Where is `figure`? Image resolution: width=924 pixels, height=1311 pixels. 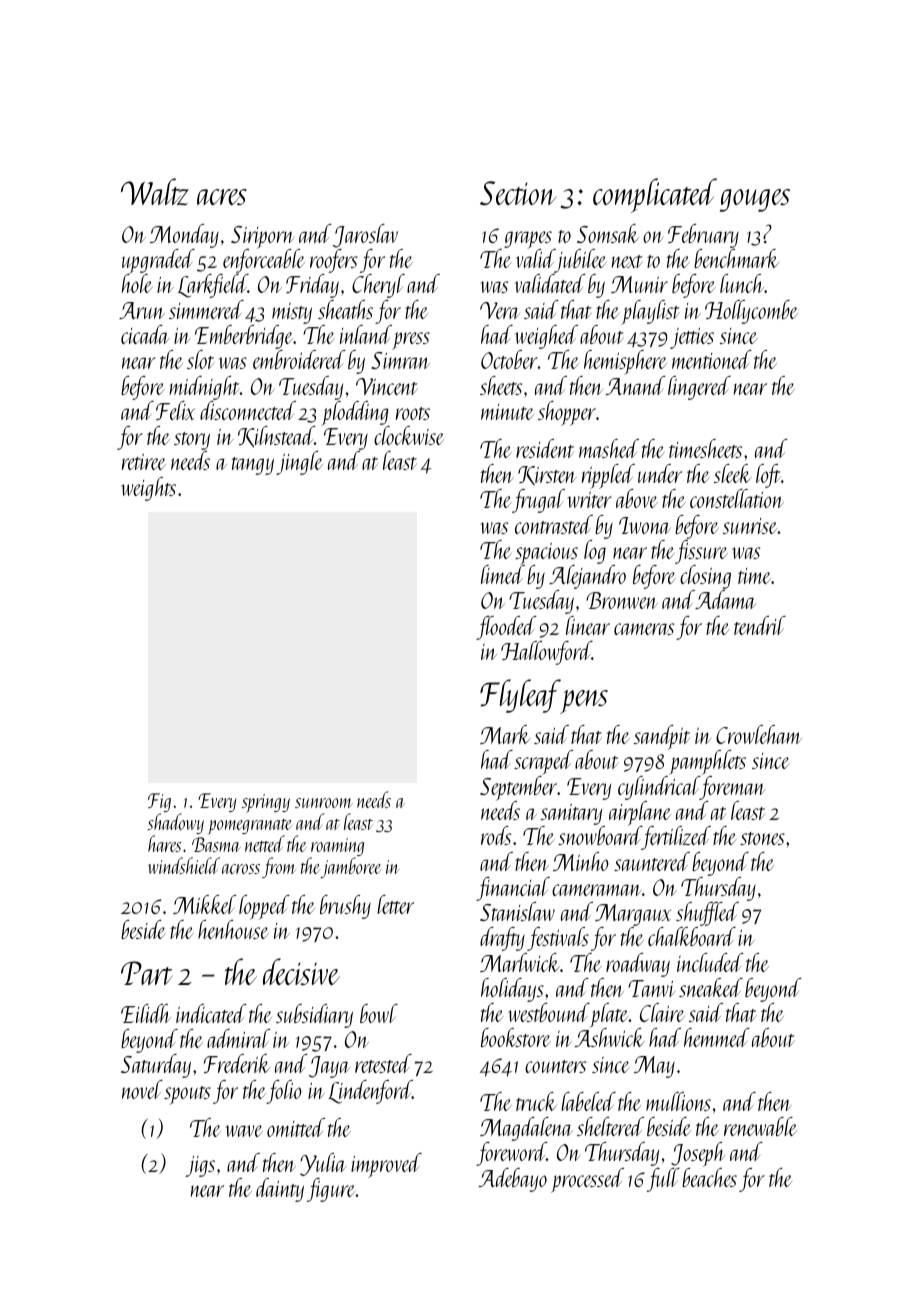
figure is located at coordinates (331, 1190).
